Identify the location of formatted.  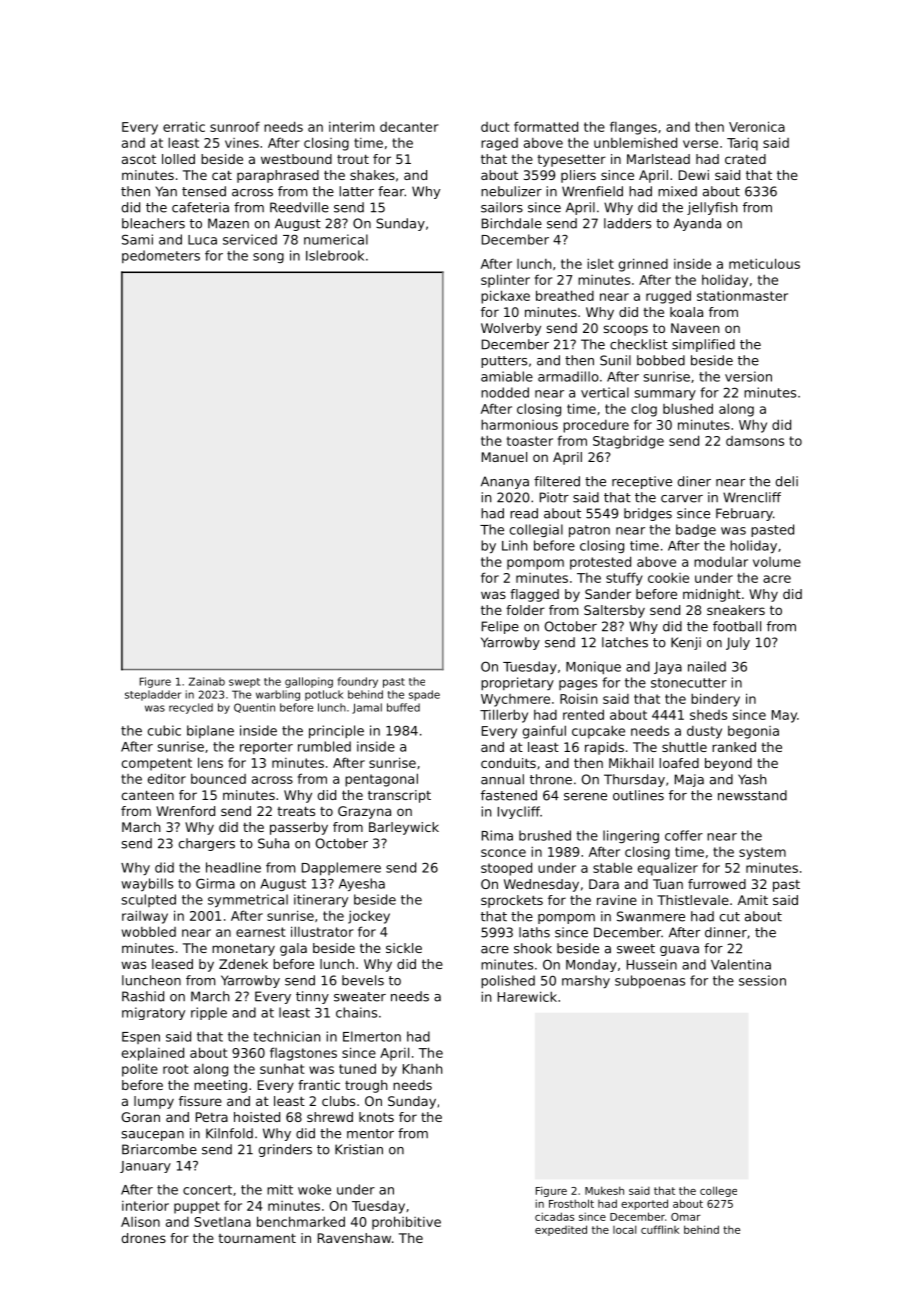
(546, 126).
